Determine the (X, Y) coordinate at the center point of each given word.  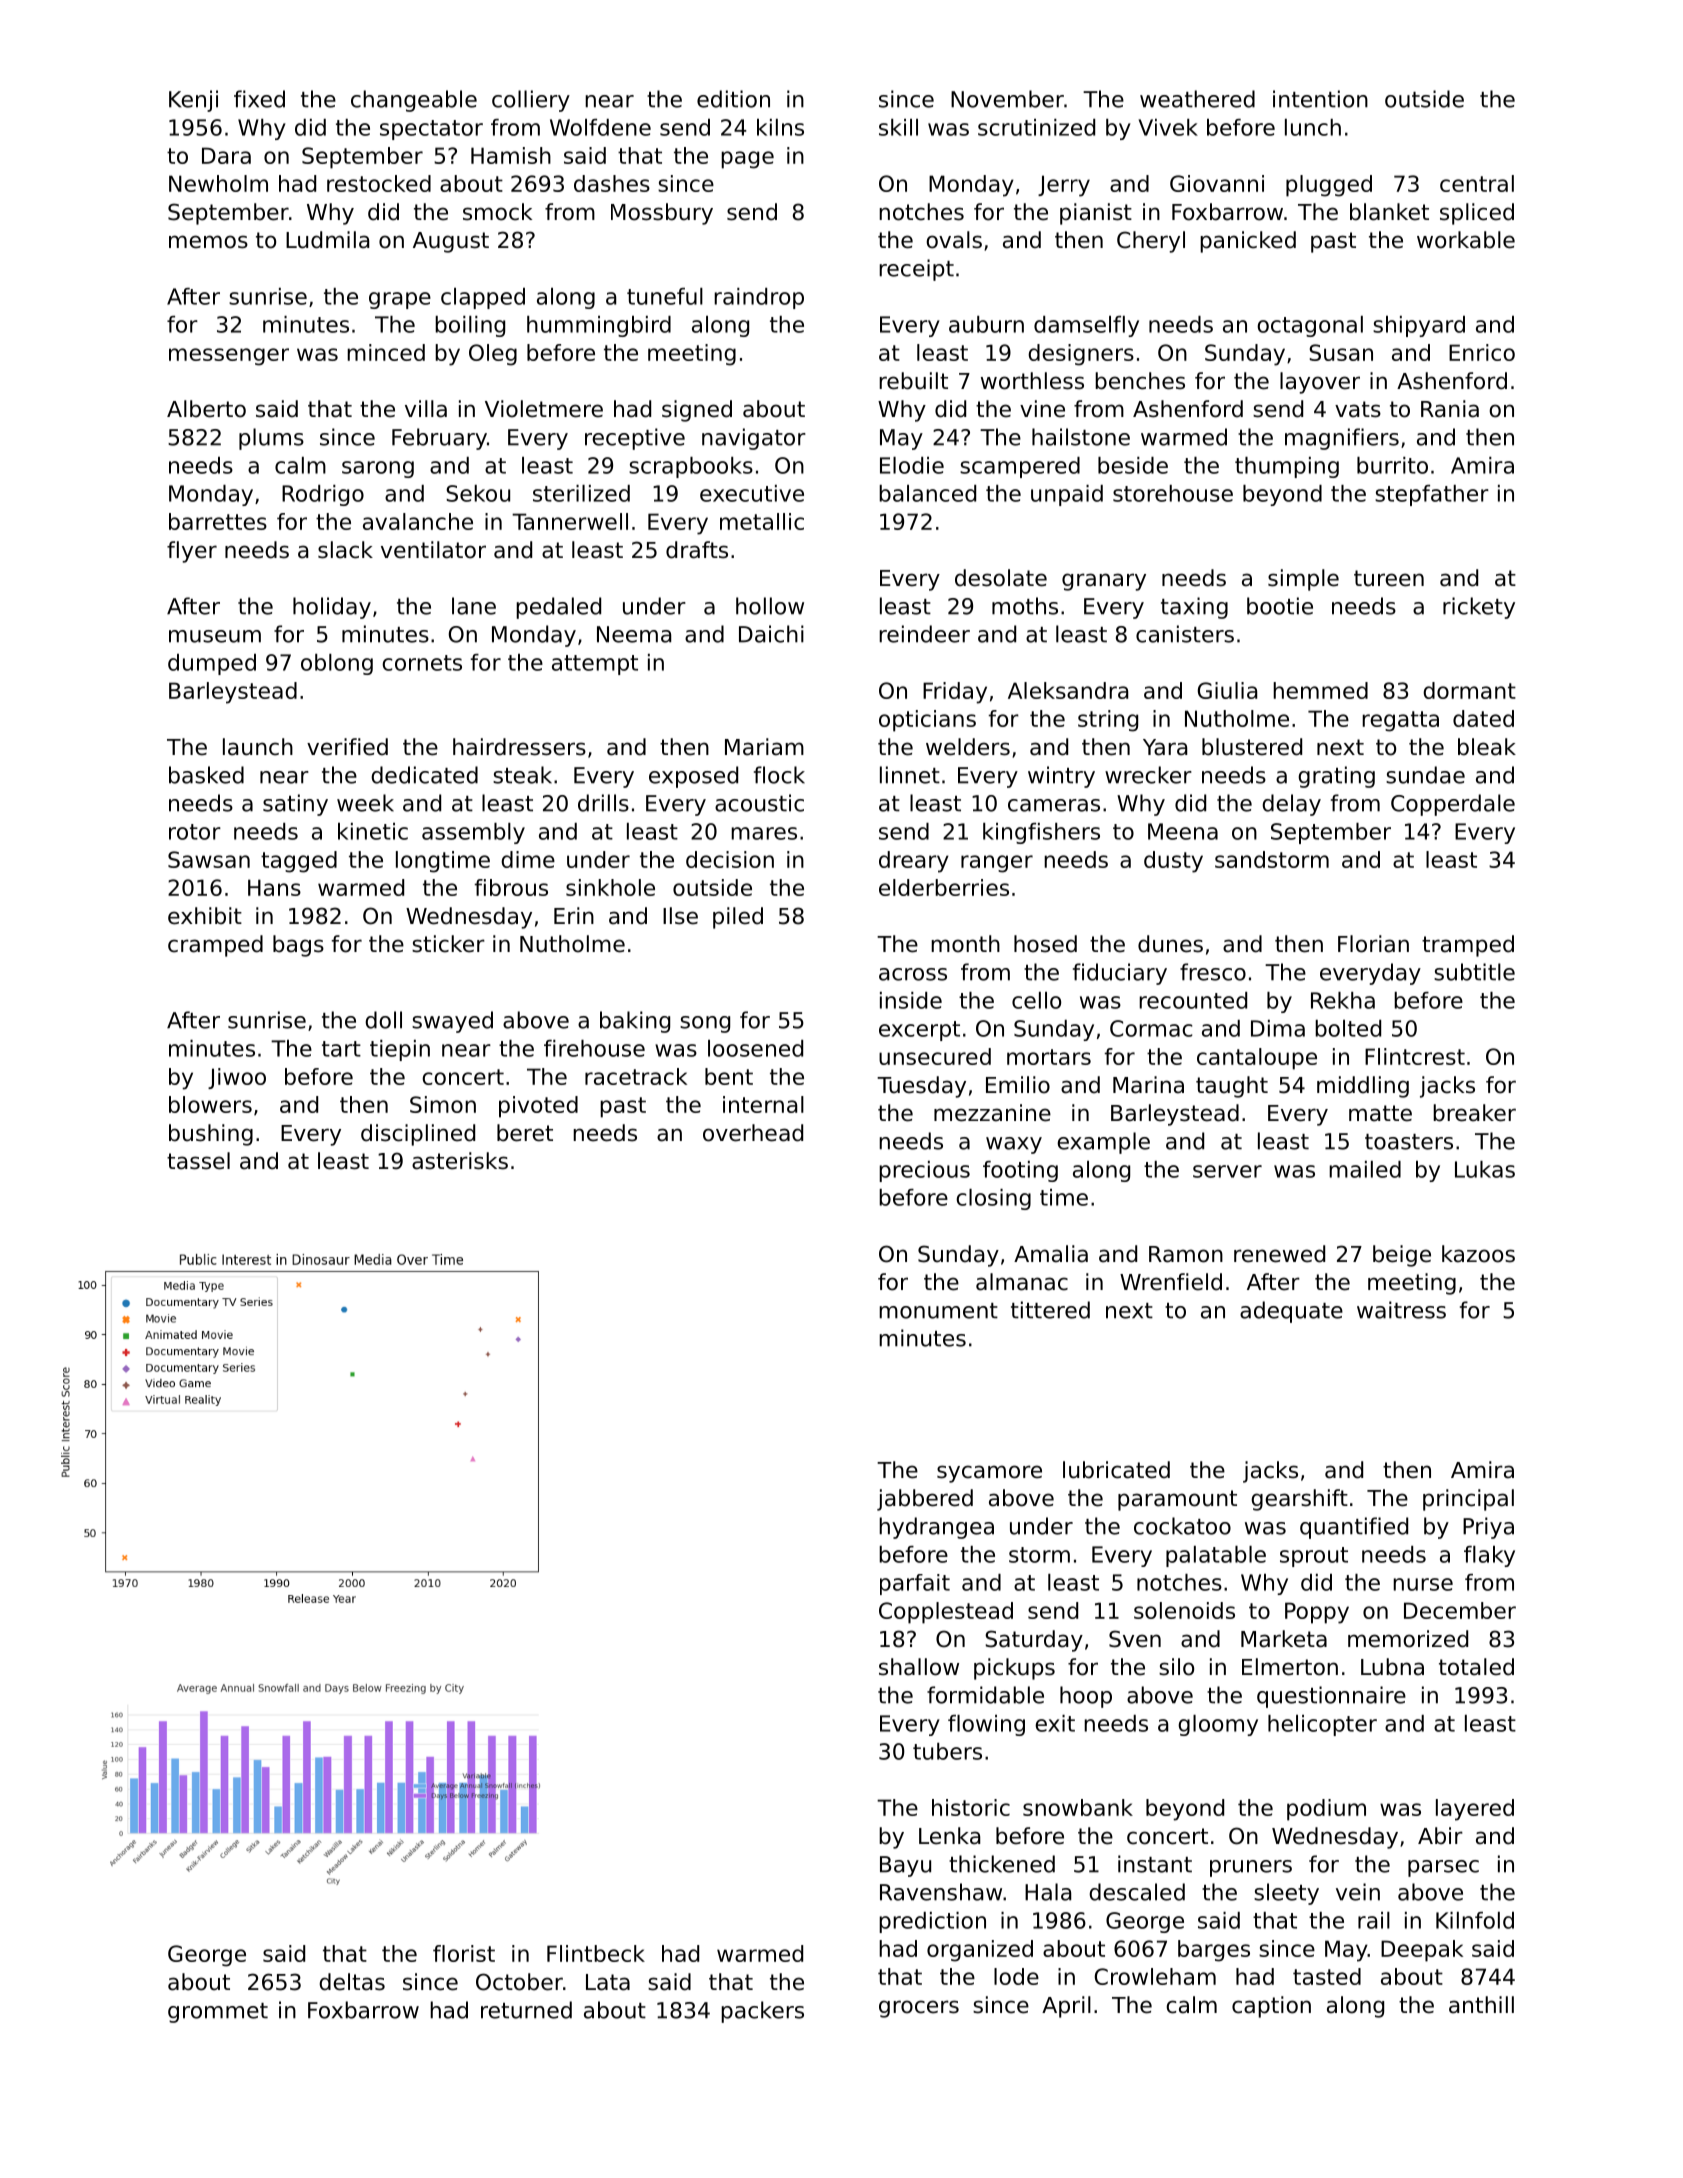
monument (938, 1311)
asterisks (460, 1161)
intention (1320, 99)
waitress (1401, 1310)
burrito (1392, 465)
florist (464, 1953)
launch (258, 747)
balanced (927, 493)
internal (763, 1104)
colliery (531, 101)
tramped (1468, 946)
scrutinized (1036, 127)
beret (525, 1133)
